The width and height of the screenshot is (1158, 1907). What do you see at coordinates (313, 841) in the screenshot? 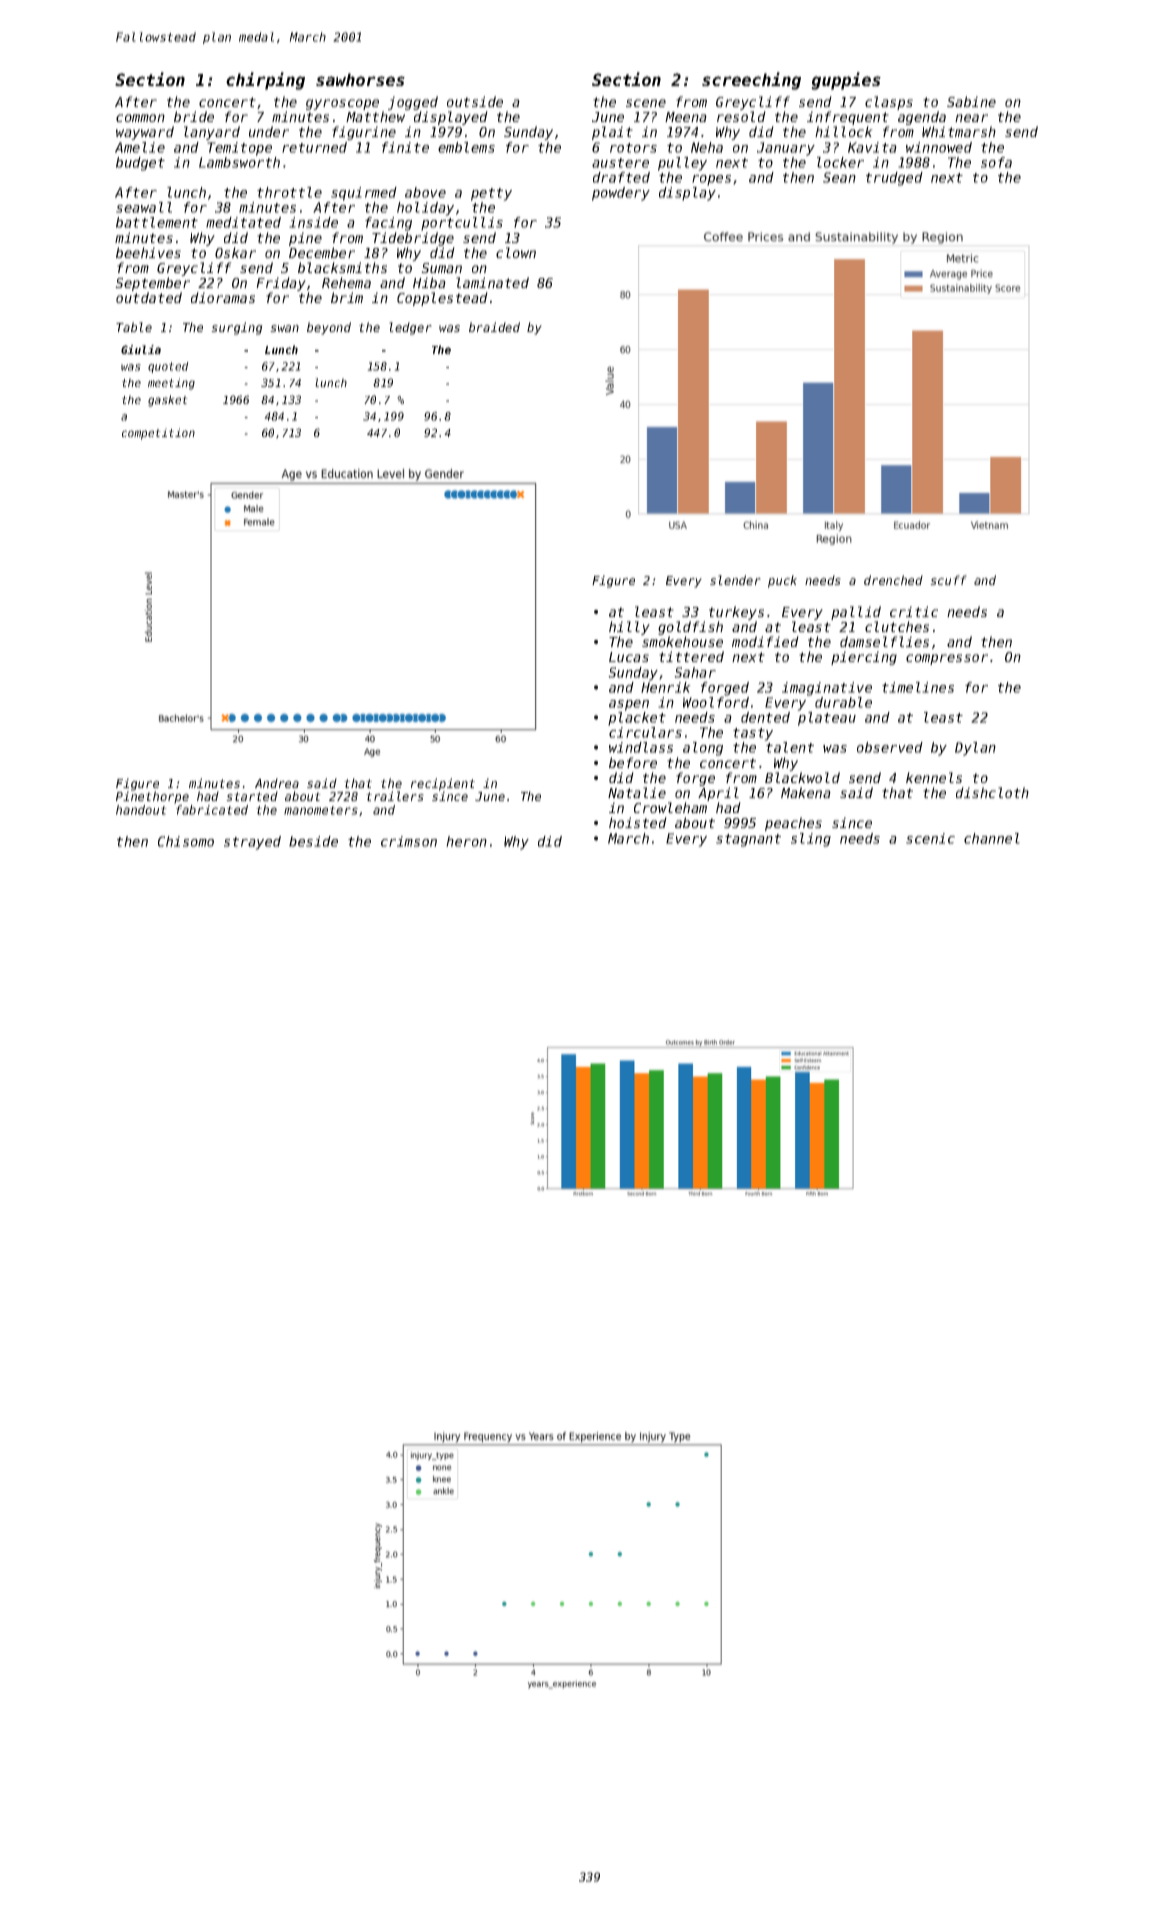
I see `beside` at bounding box center [313, 841].
